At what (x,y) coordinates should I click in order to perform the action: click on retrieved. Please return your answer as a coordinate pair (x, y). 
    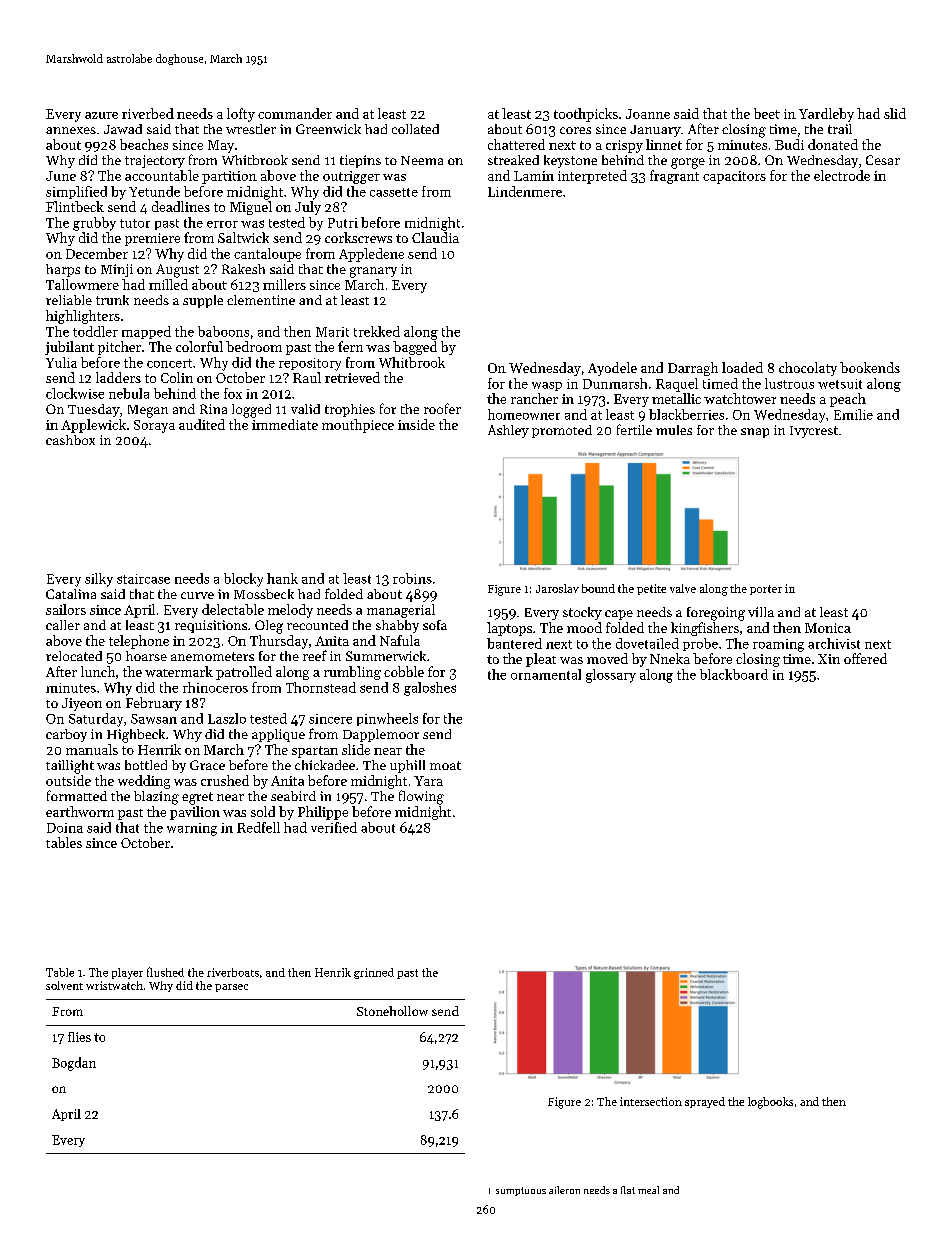
    Looking at the image, I should click on (352, 377).
